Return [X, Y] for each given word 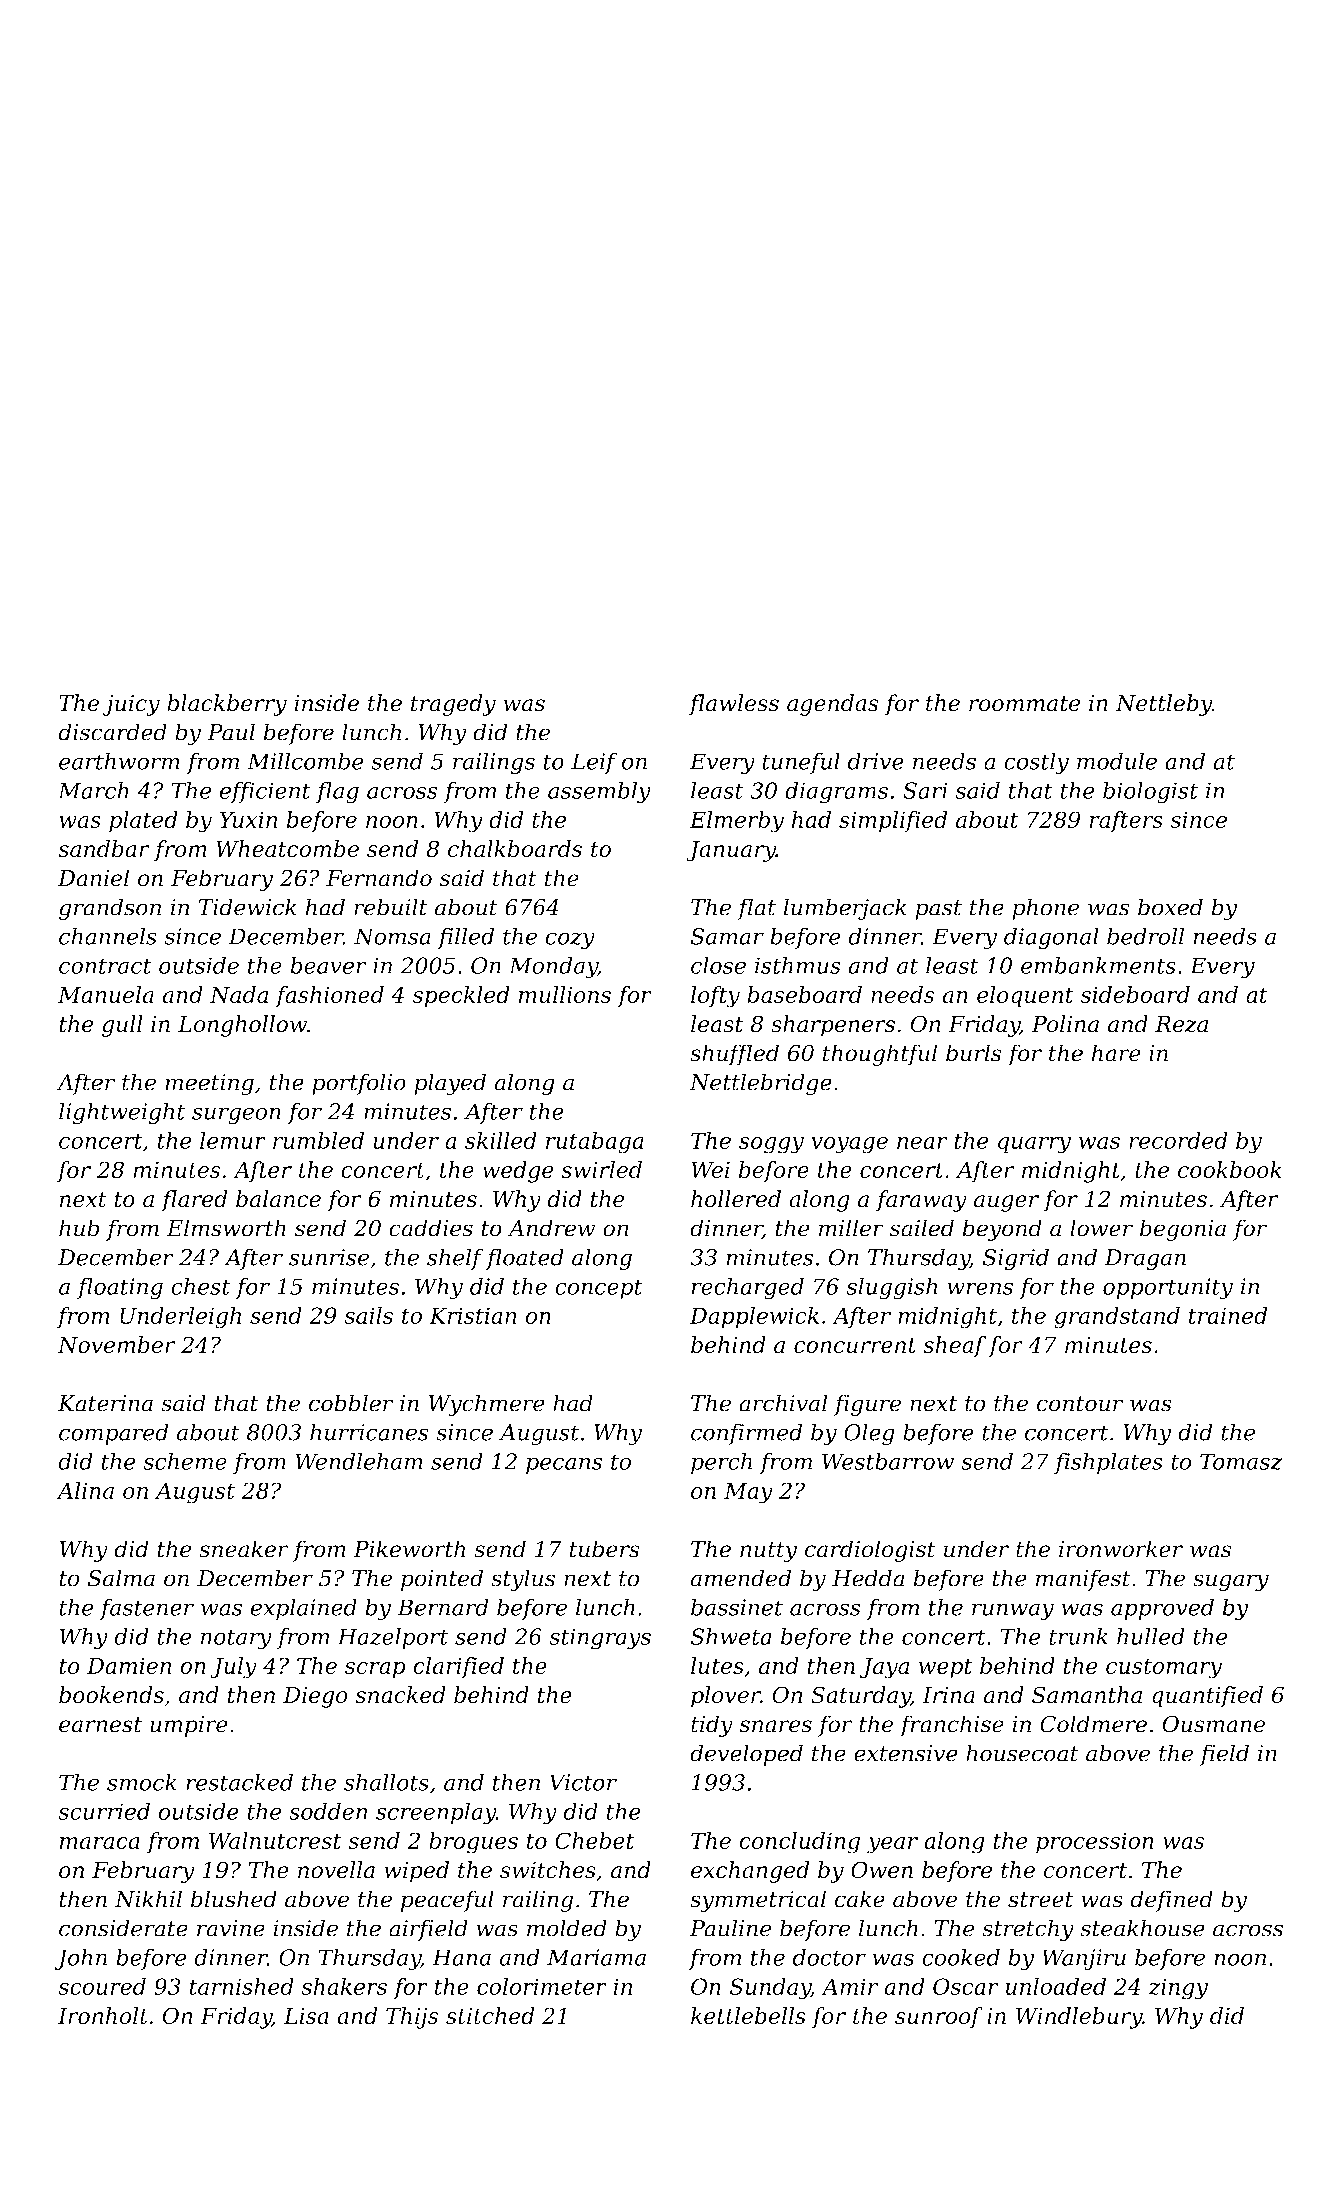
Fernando [379, 878]
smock [142, 1782]
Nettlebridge [761, 1084]
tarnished [242, 1986]
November [117, 1344]
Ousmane [1213, 1724]
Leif [594, 763]
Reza [1181, 1024]
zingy [1178, 1989]
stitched [490, 2015]
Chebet [594, 1840]
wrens [980, 1288]
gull [122, 1026]
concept [599, 1289]
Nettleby [1163, 705]
